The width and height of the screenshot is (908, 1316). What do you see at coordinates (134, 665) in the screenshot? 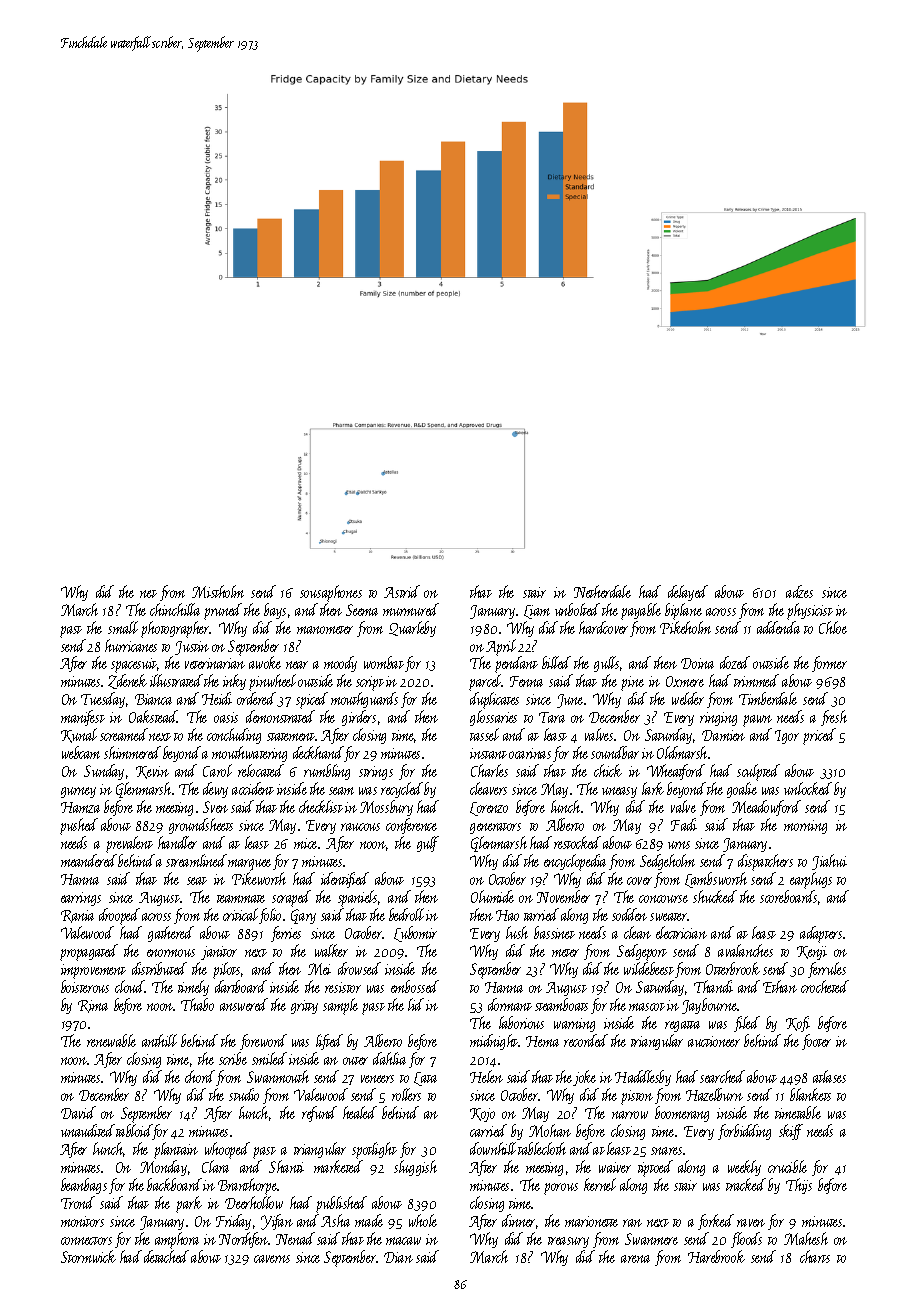
I see `spacesuit` at bounding box center [134, 665].
